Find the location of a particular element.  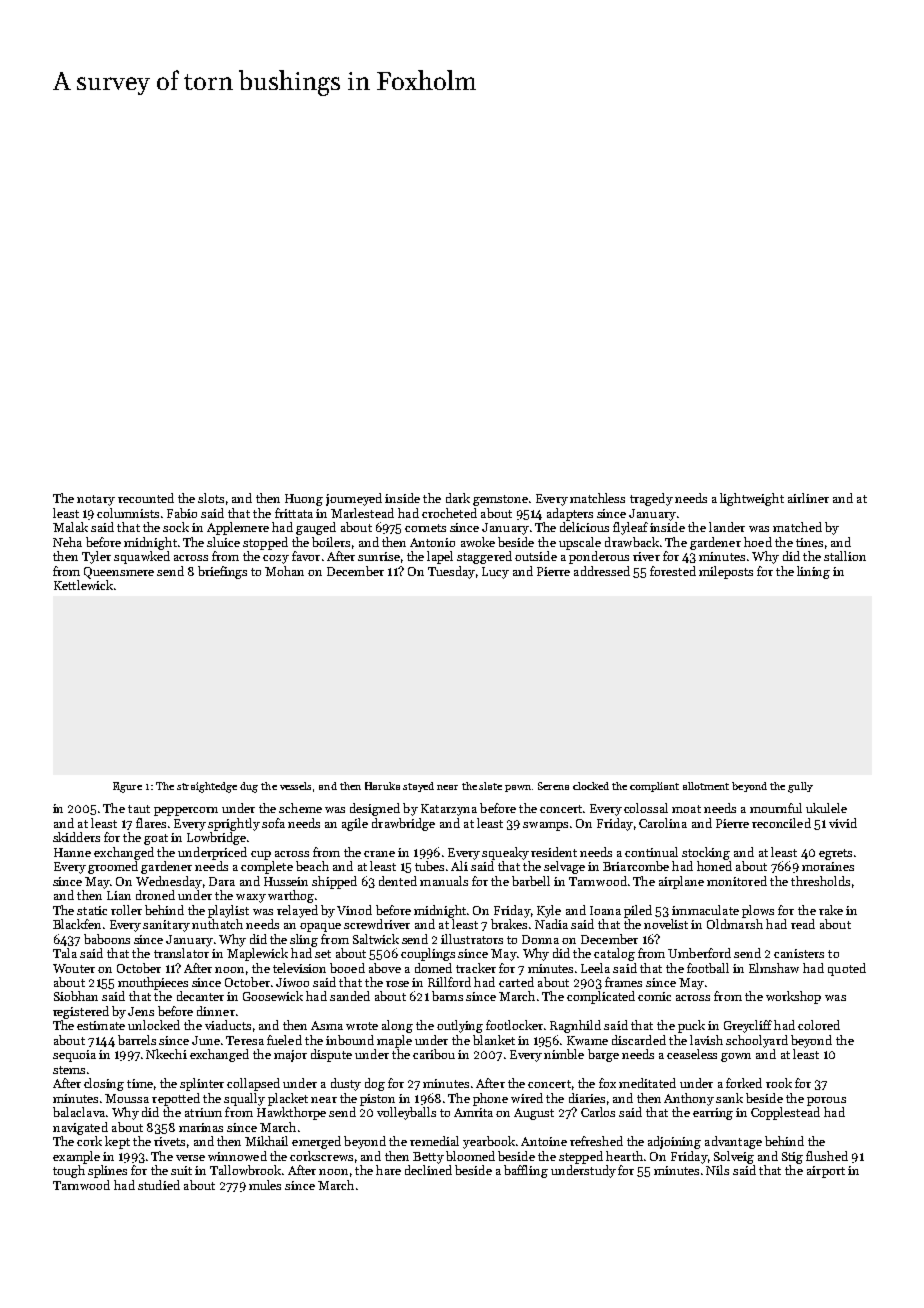

mules is located at coordinates (265, 1185).
